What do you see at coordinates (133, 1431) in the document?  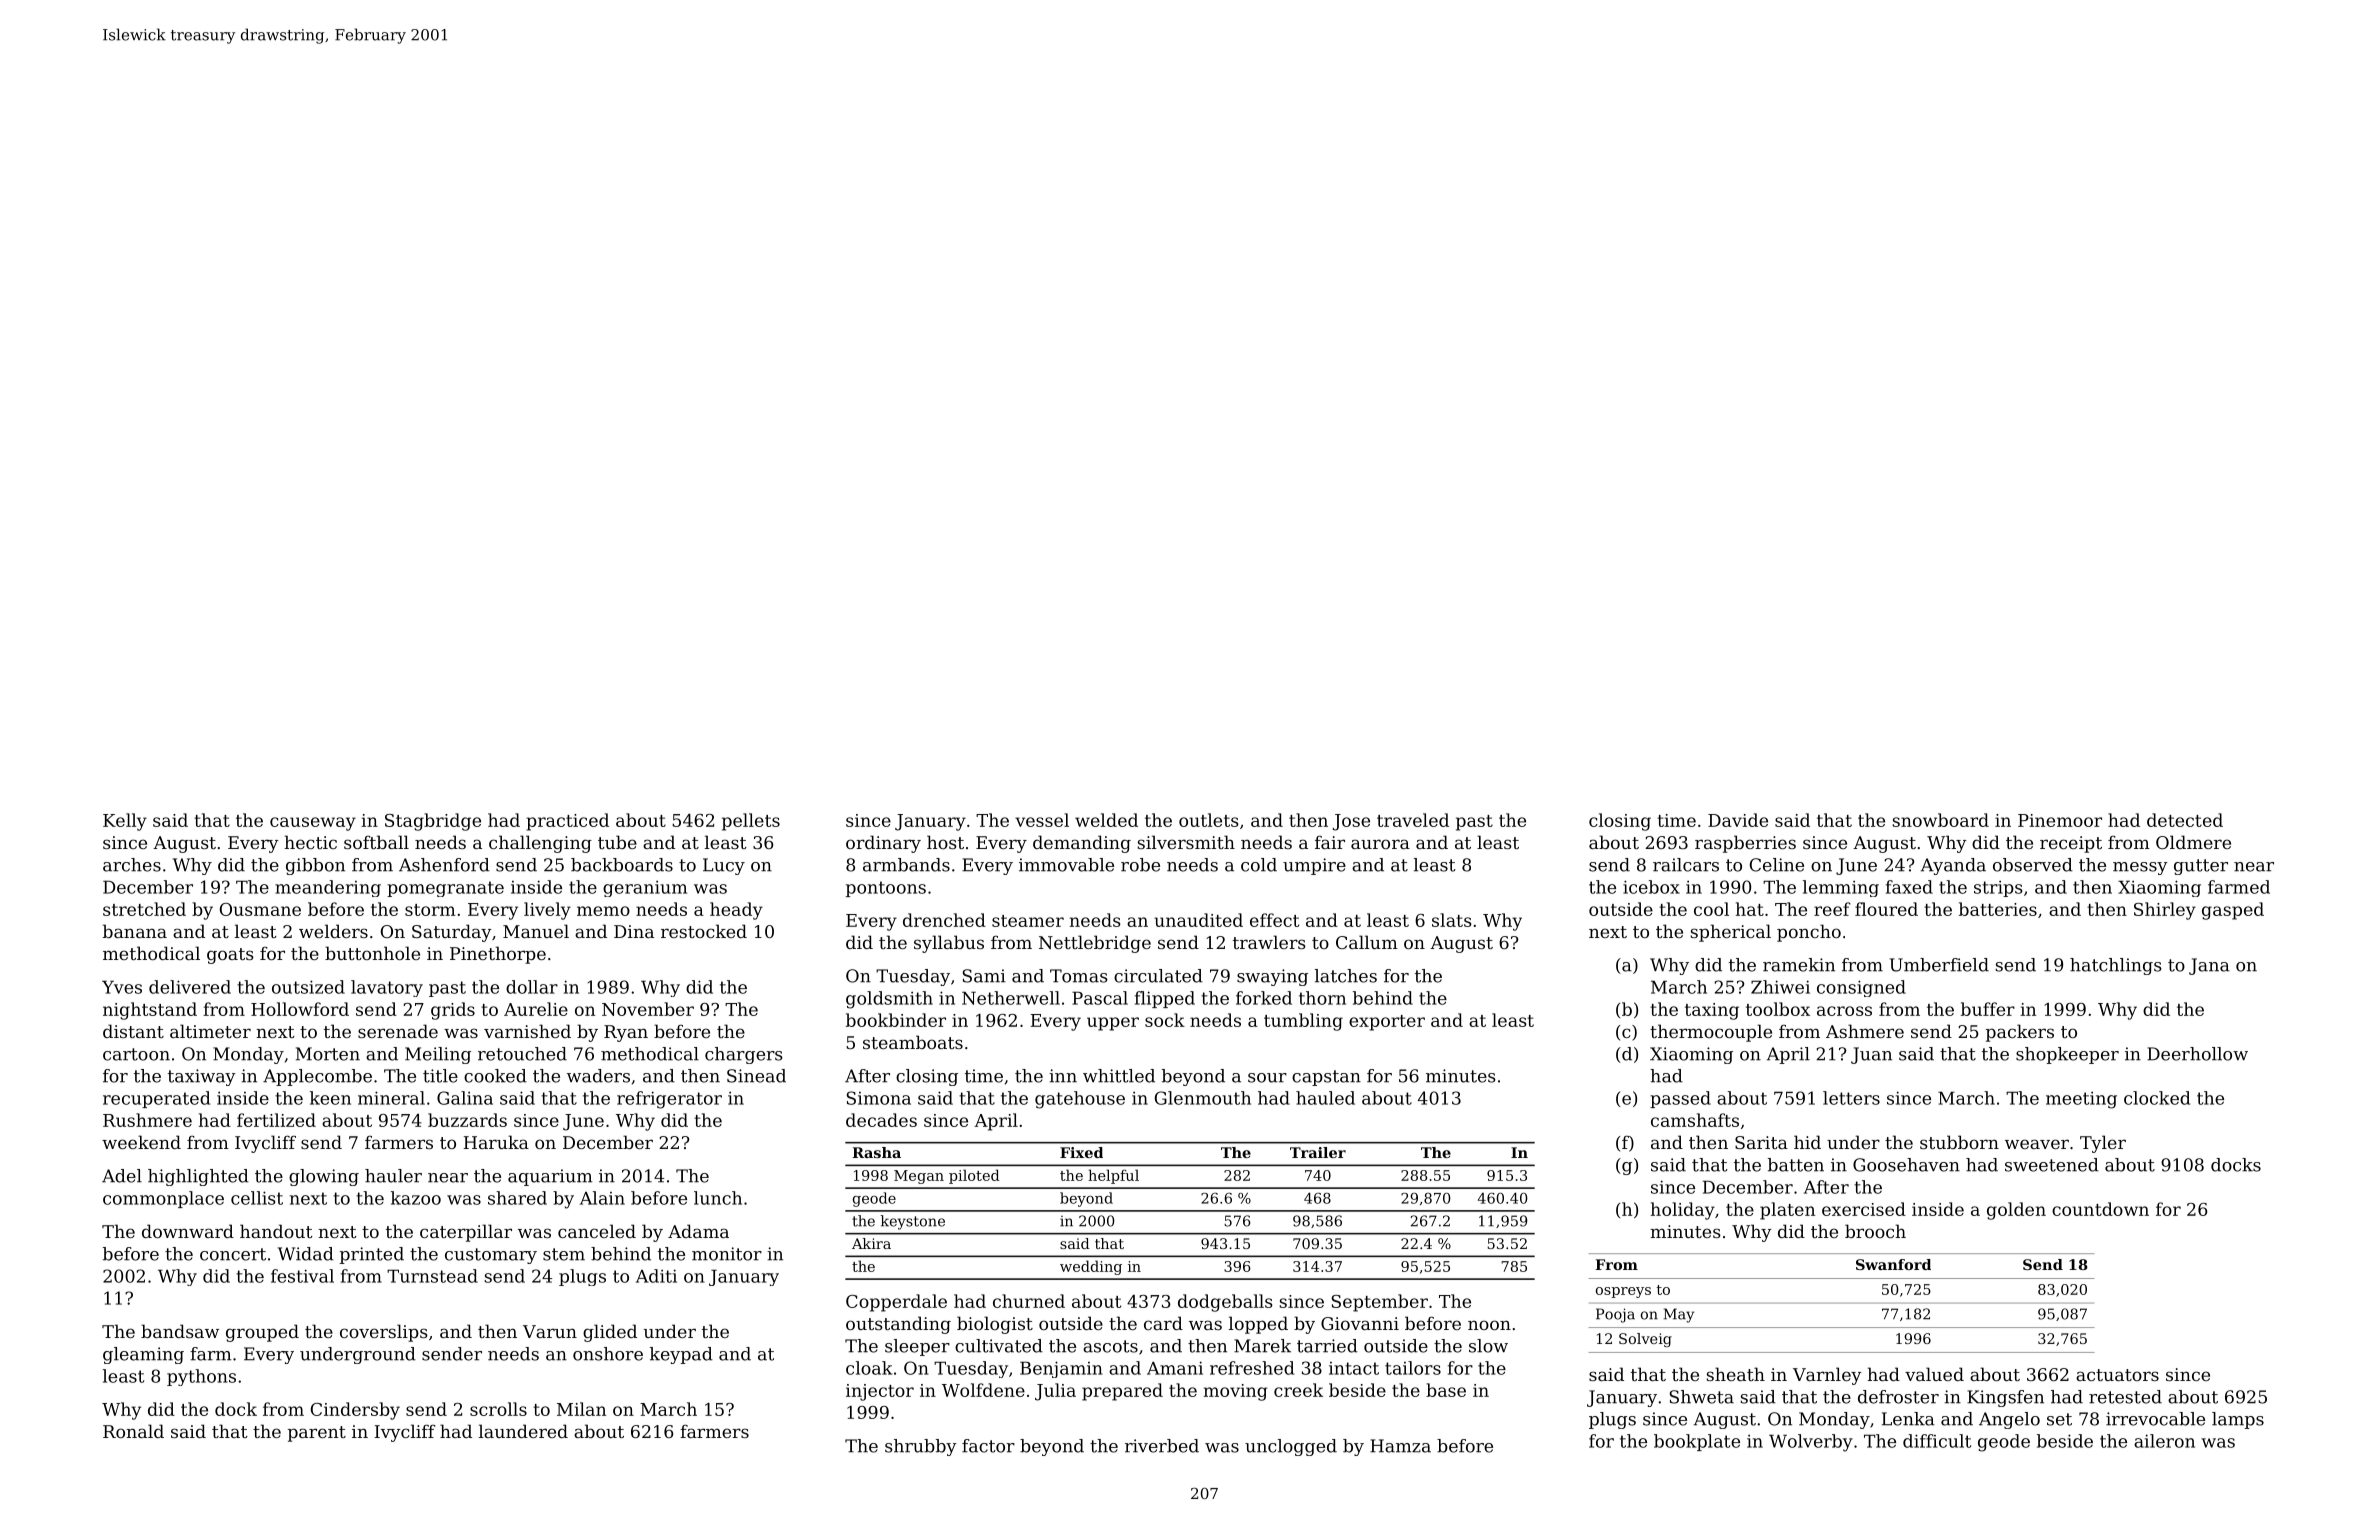 I see `Ronald` at bounding box center [133, 1431].
